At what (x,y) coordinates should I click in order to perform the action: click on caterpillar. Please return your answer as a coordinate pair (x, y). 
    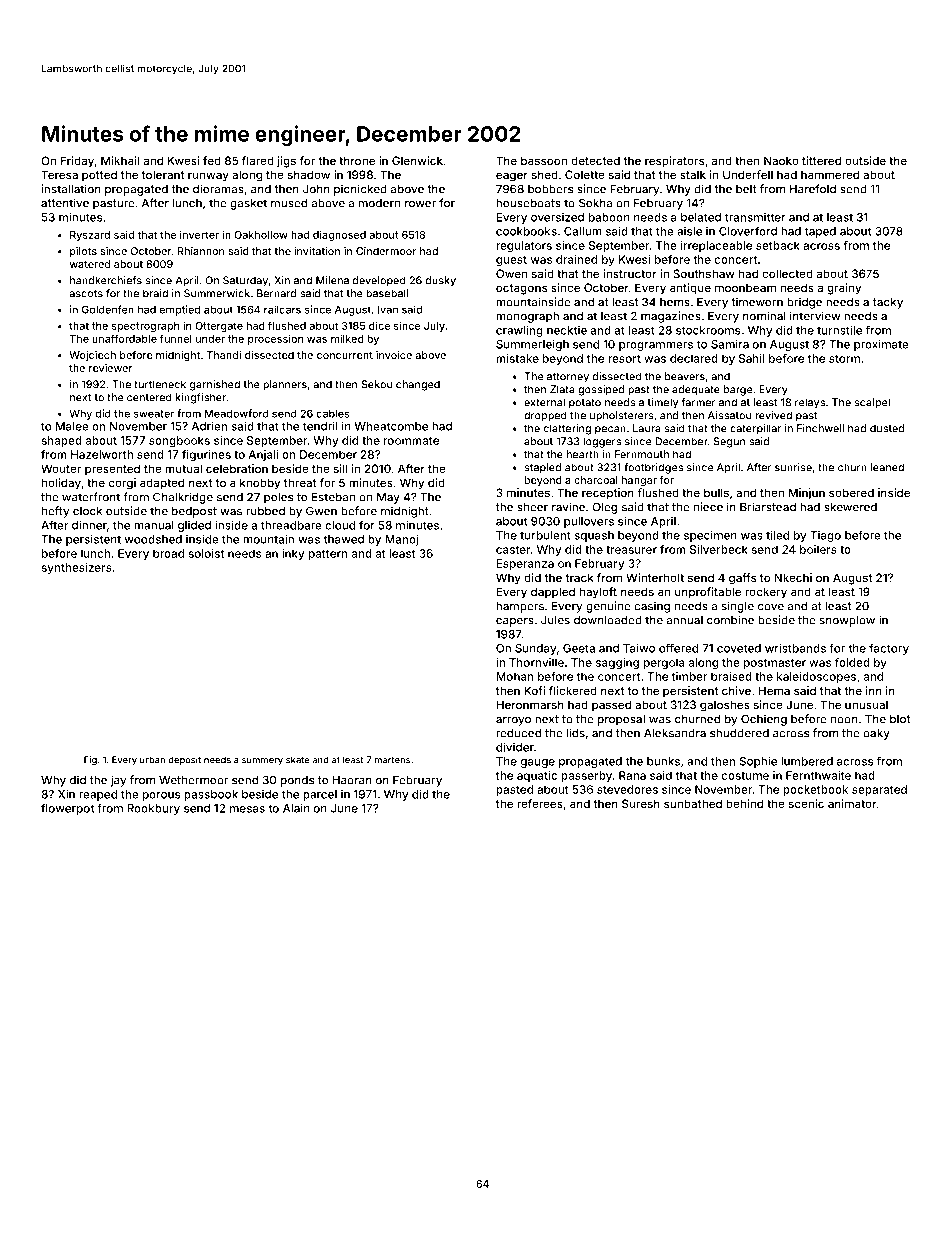
    Looking at the image, I should click on (755, 429).
